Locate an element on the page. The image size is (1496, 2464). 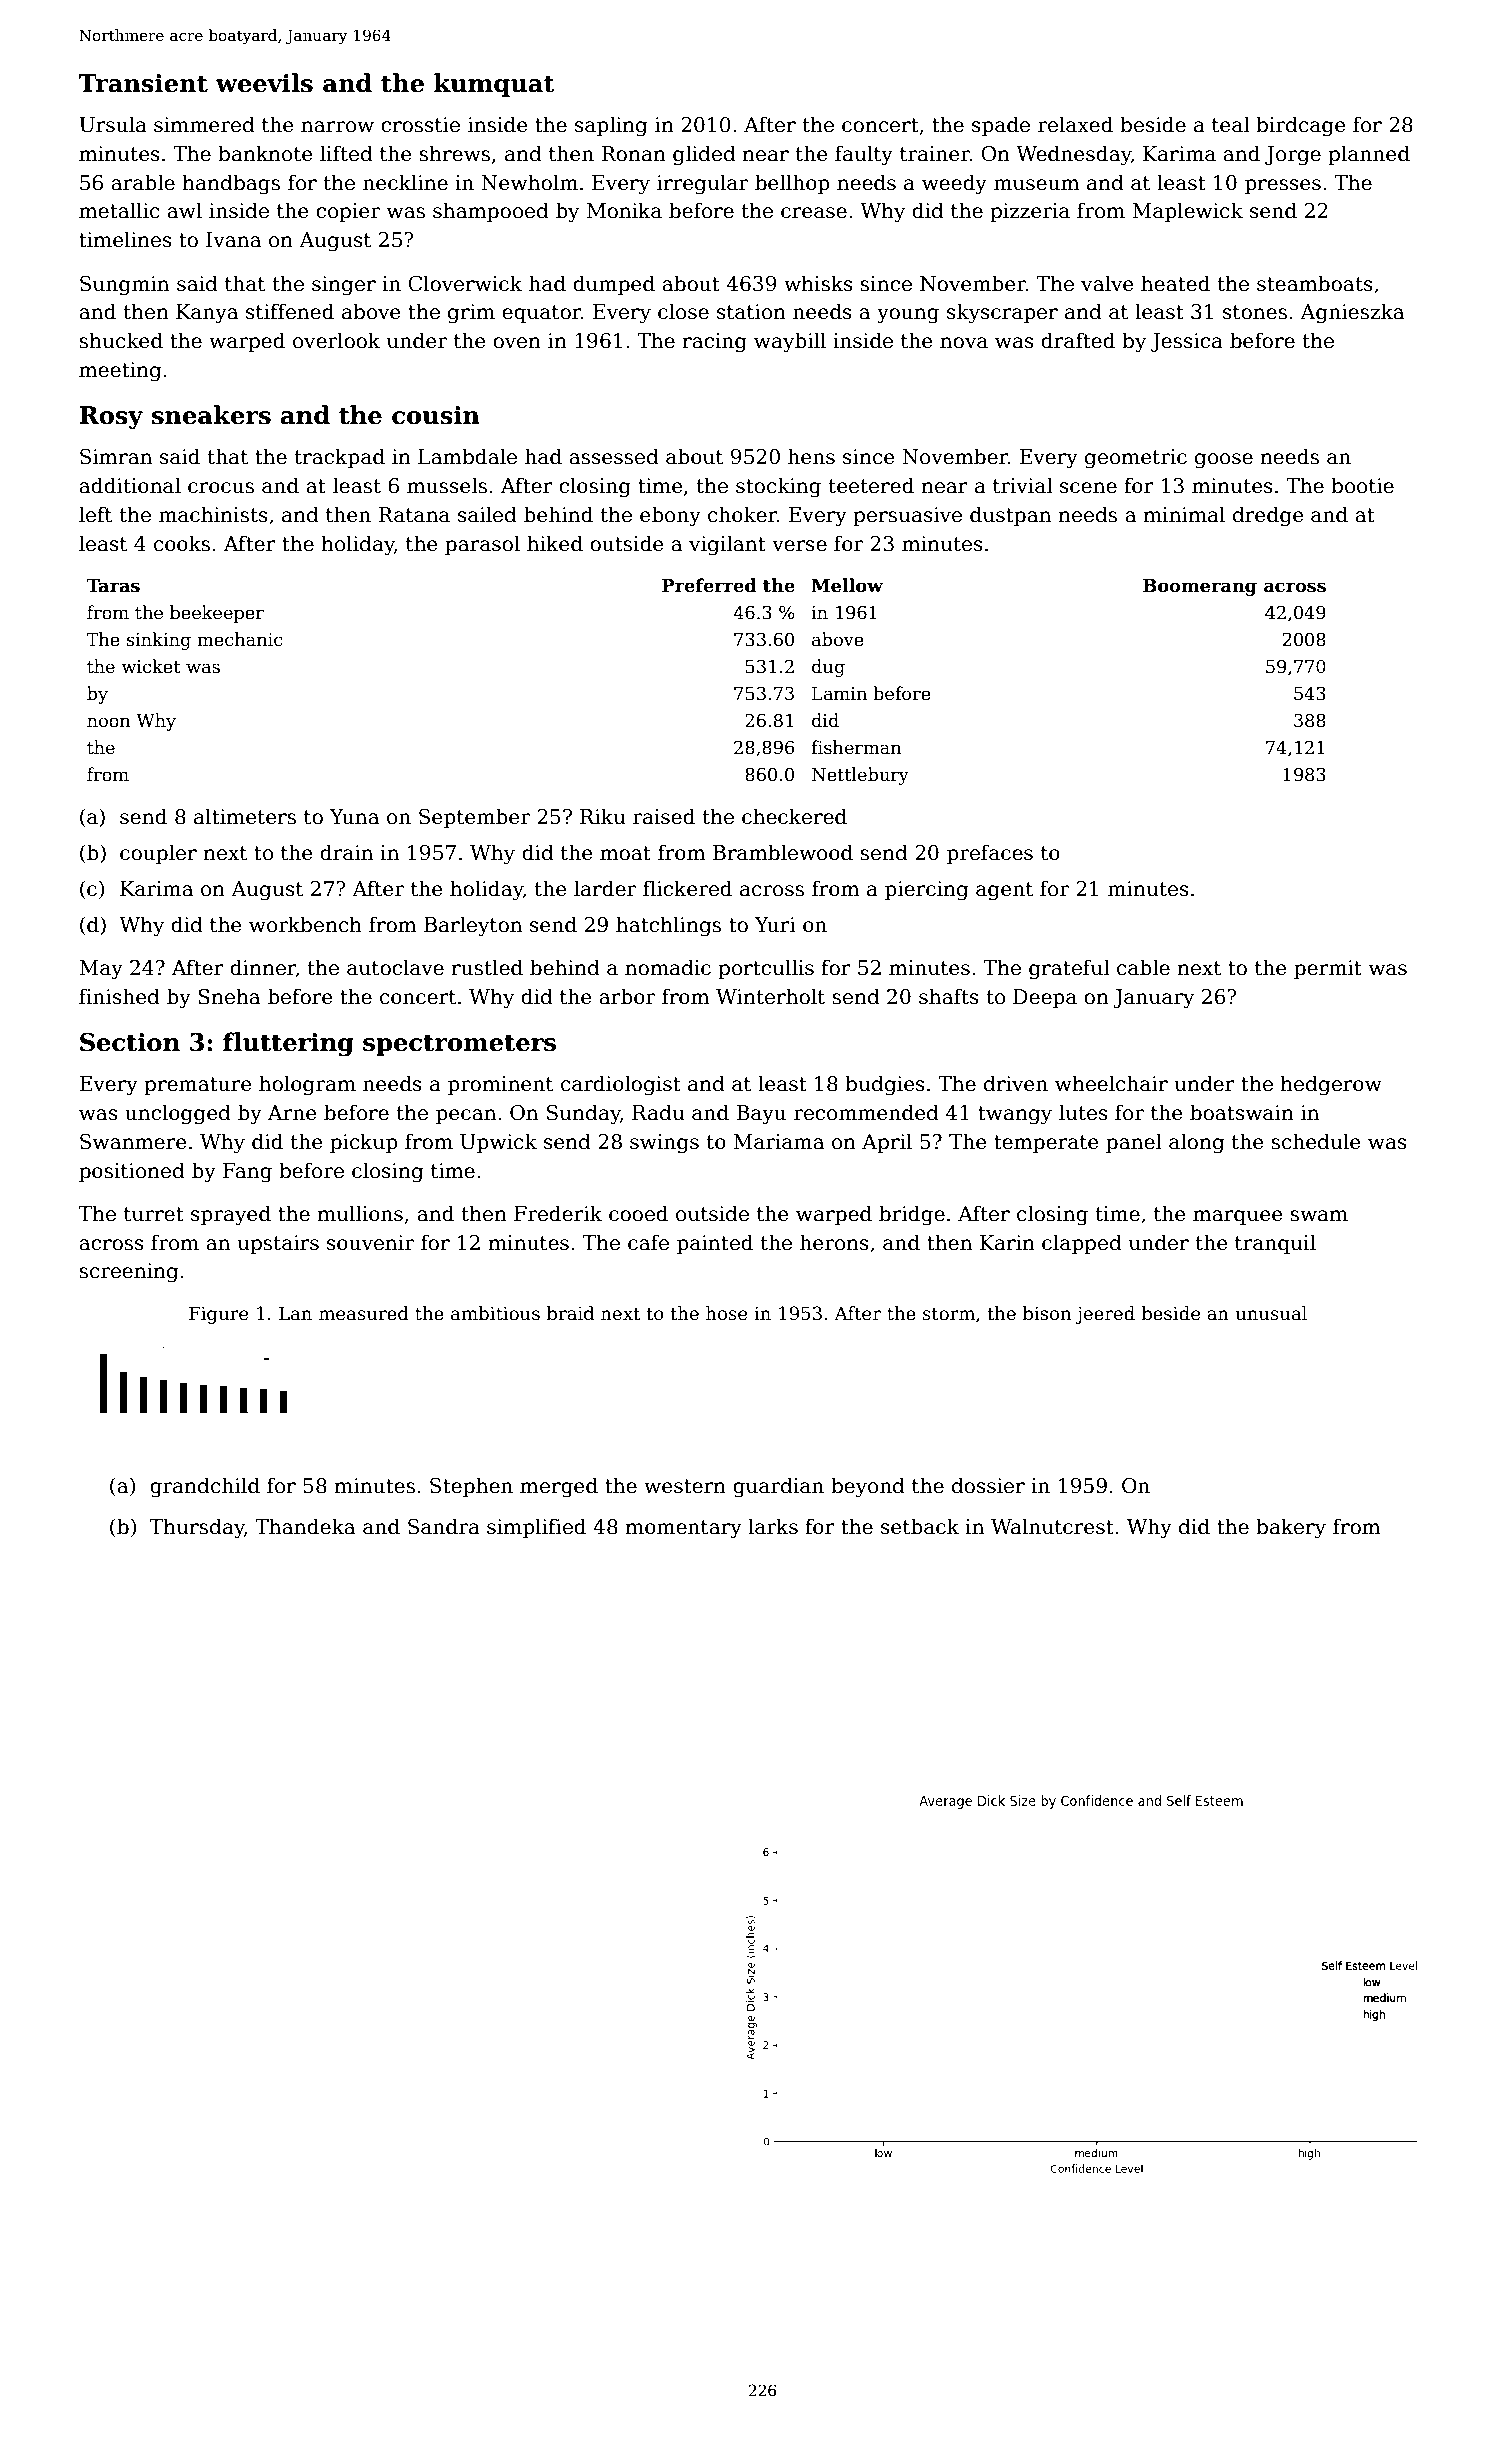
grandchild is located at coordinates (205, 1487).
